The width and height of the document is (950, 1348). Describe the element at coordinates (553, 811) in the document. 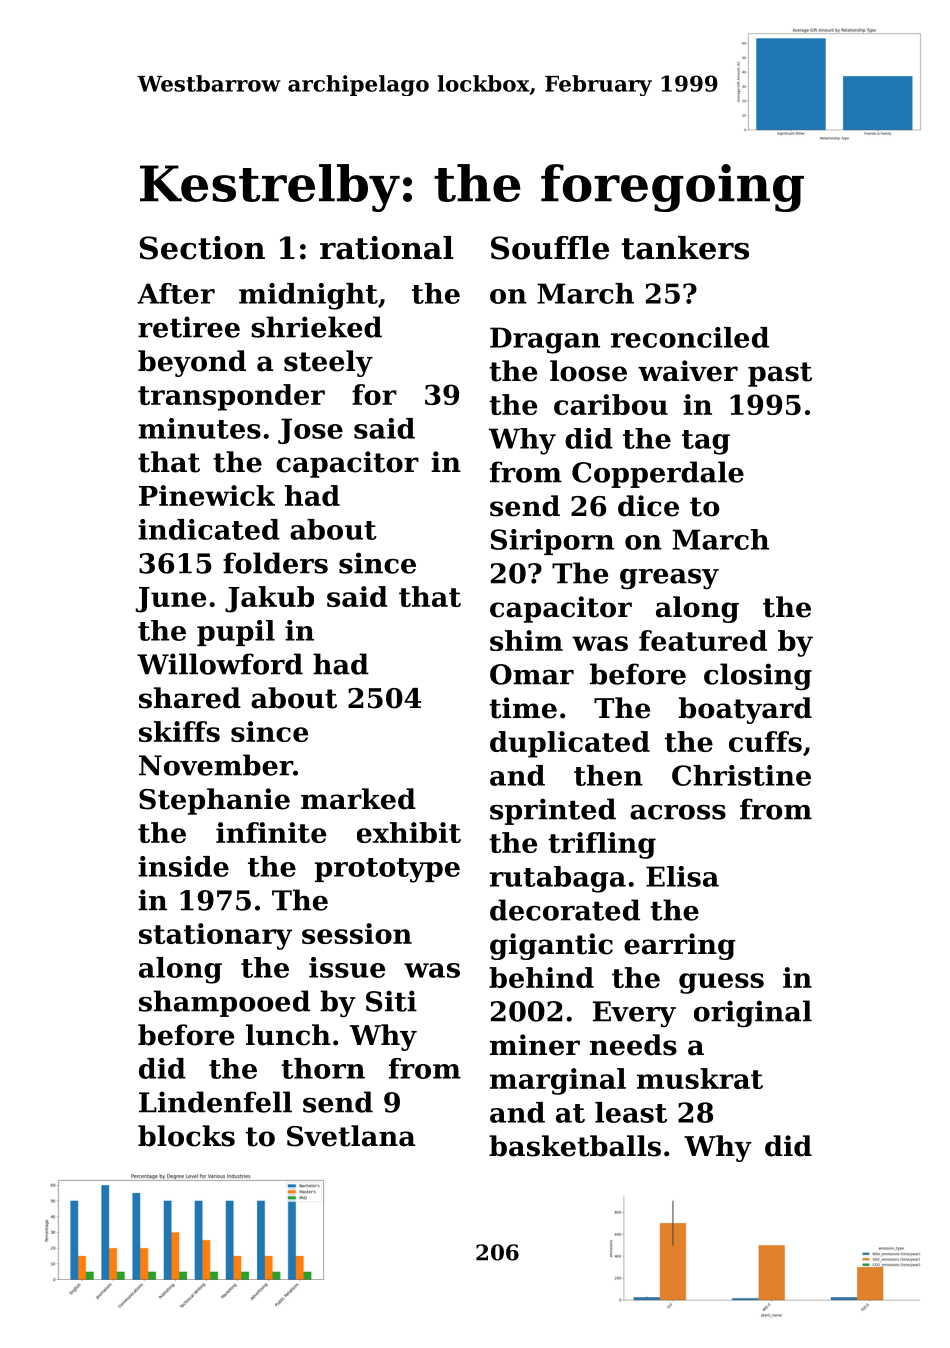

I see `sprinted` at that location.
